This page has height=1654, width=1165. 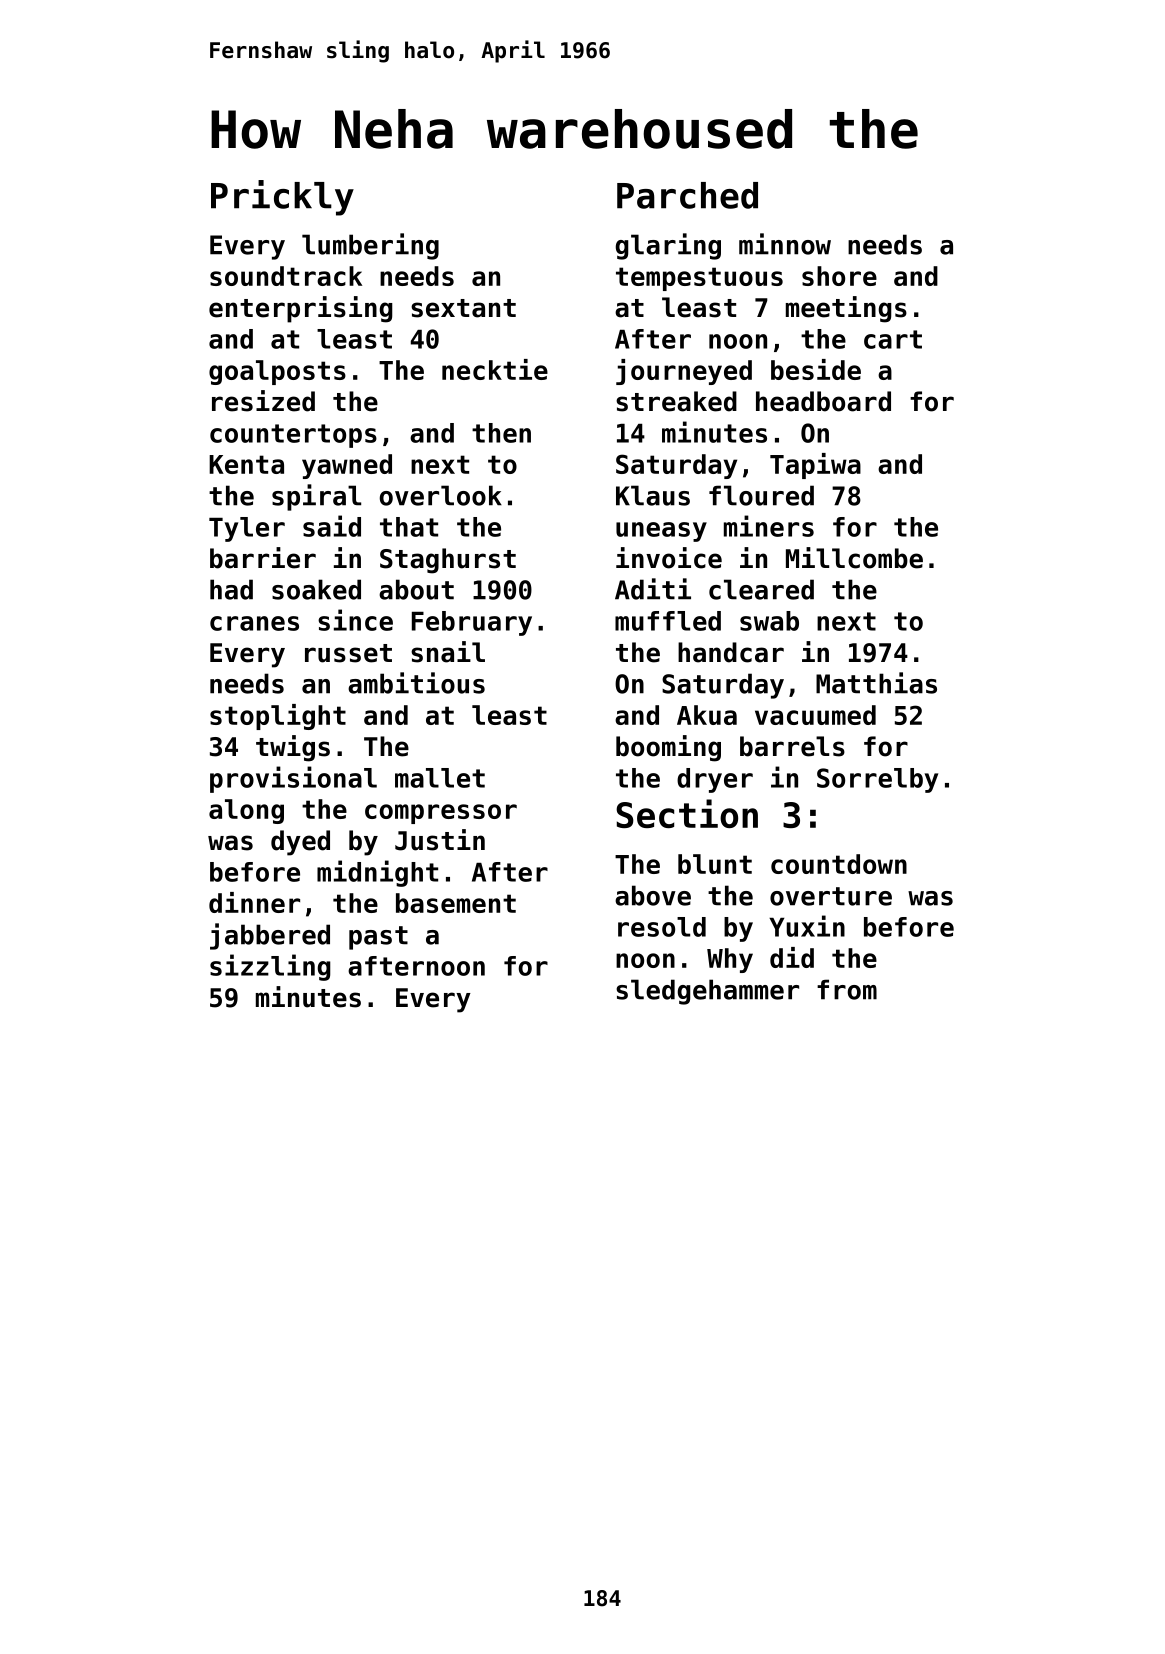 What do you see at coordinates (270, 967) in the page?
I see `sizzling` at bounding box center [270, 967].
